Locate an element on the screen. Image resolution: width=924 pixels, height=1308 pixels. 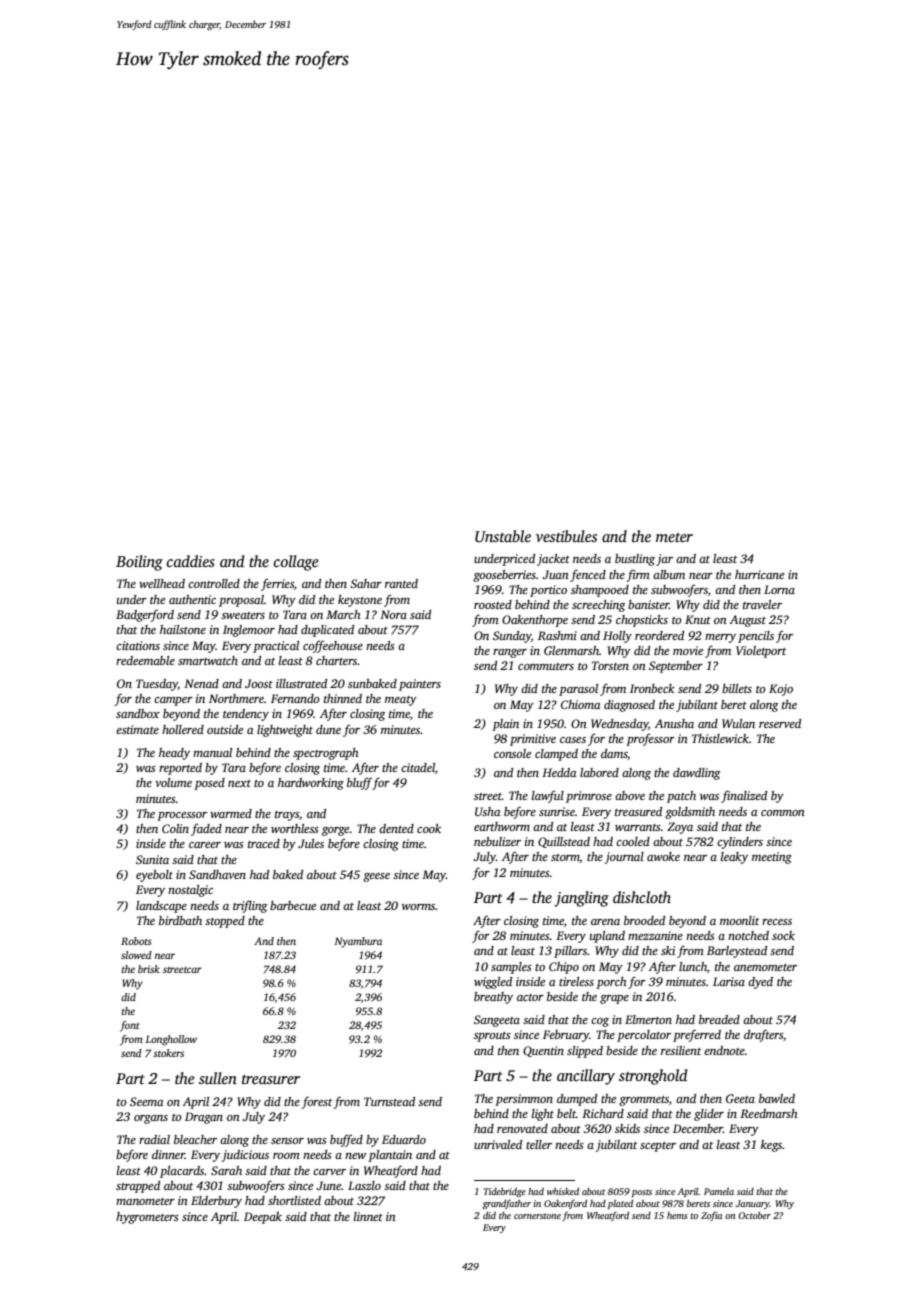
radial is located at coordinates (154, 1139).
